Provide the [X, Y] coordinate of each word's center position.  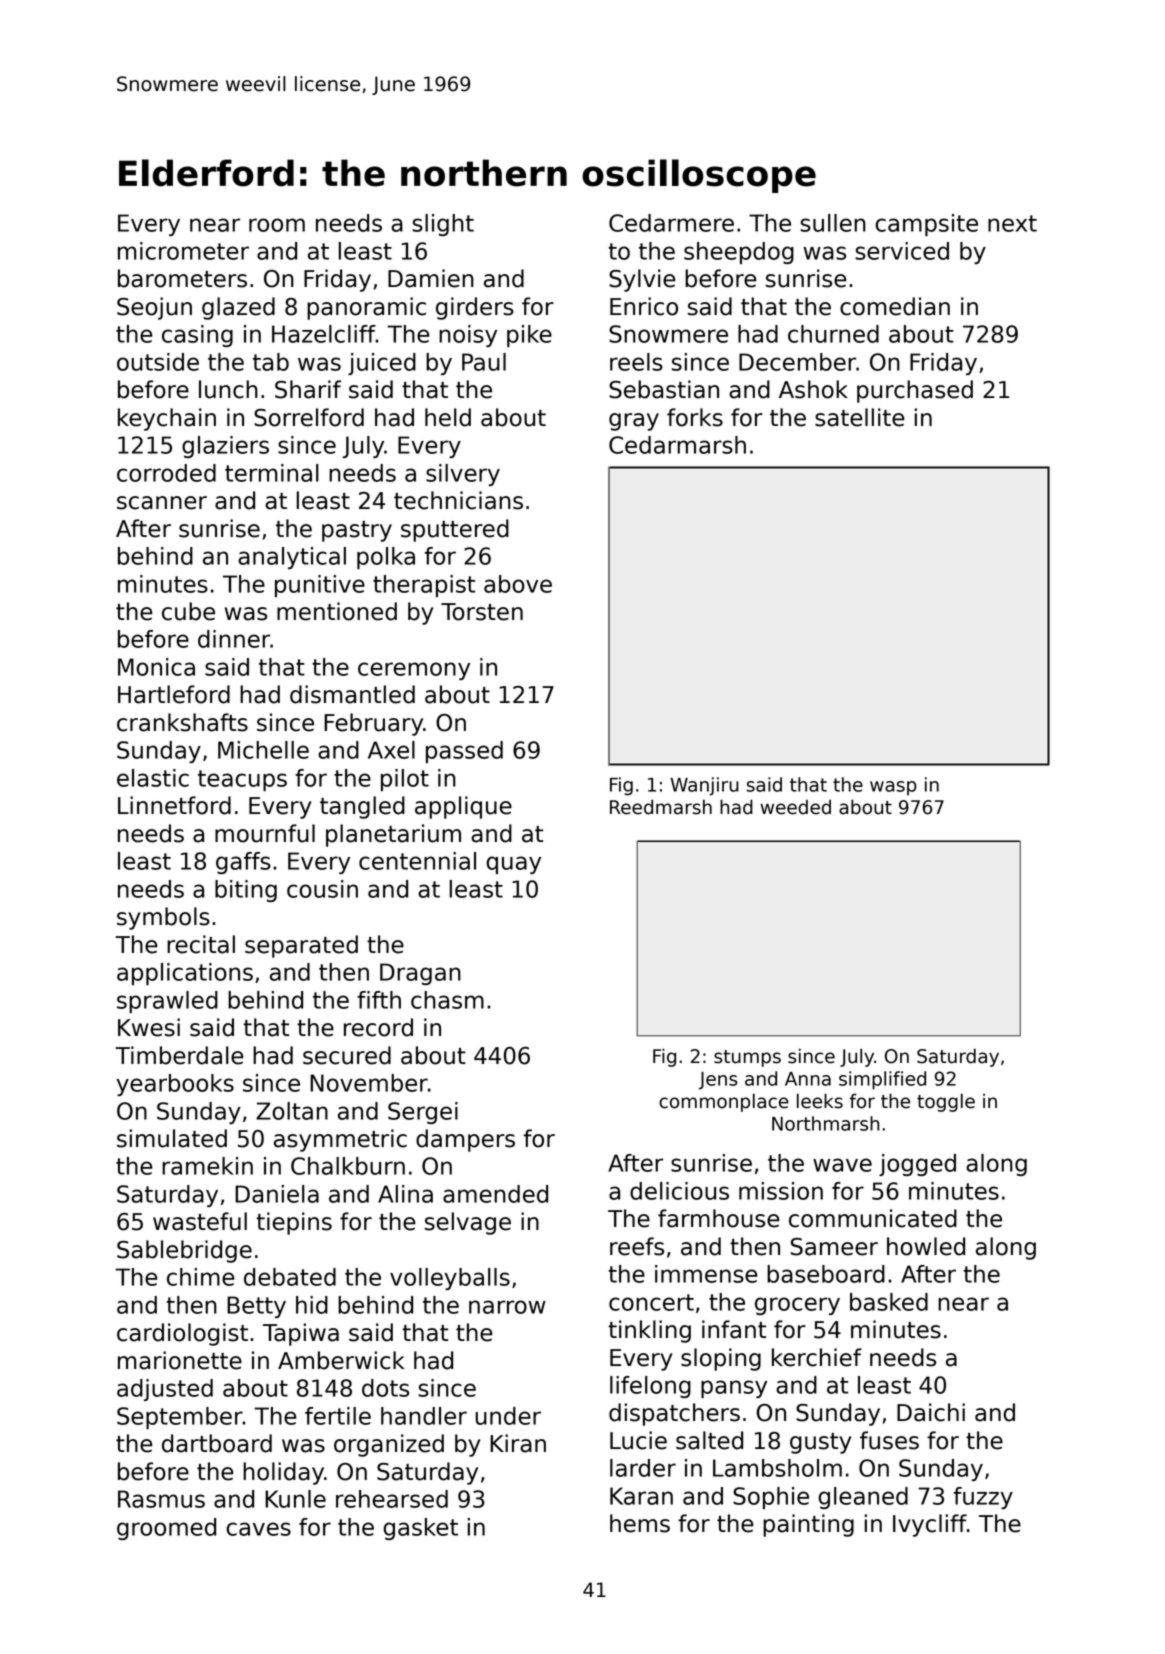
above [518, 584]
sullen [833, 223]
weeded [795, 807]
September [180, 1418]
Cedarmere [671, 223]
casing [197, 336]
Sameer [834, 1247]
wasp [893, 788]
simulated [172, 1138]
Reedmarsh [661, 807]
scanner [162, 503]
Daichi [931, 1412]
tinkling [649, 1331]
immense [706, 1274]
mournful [265, 833]
